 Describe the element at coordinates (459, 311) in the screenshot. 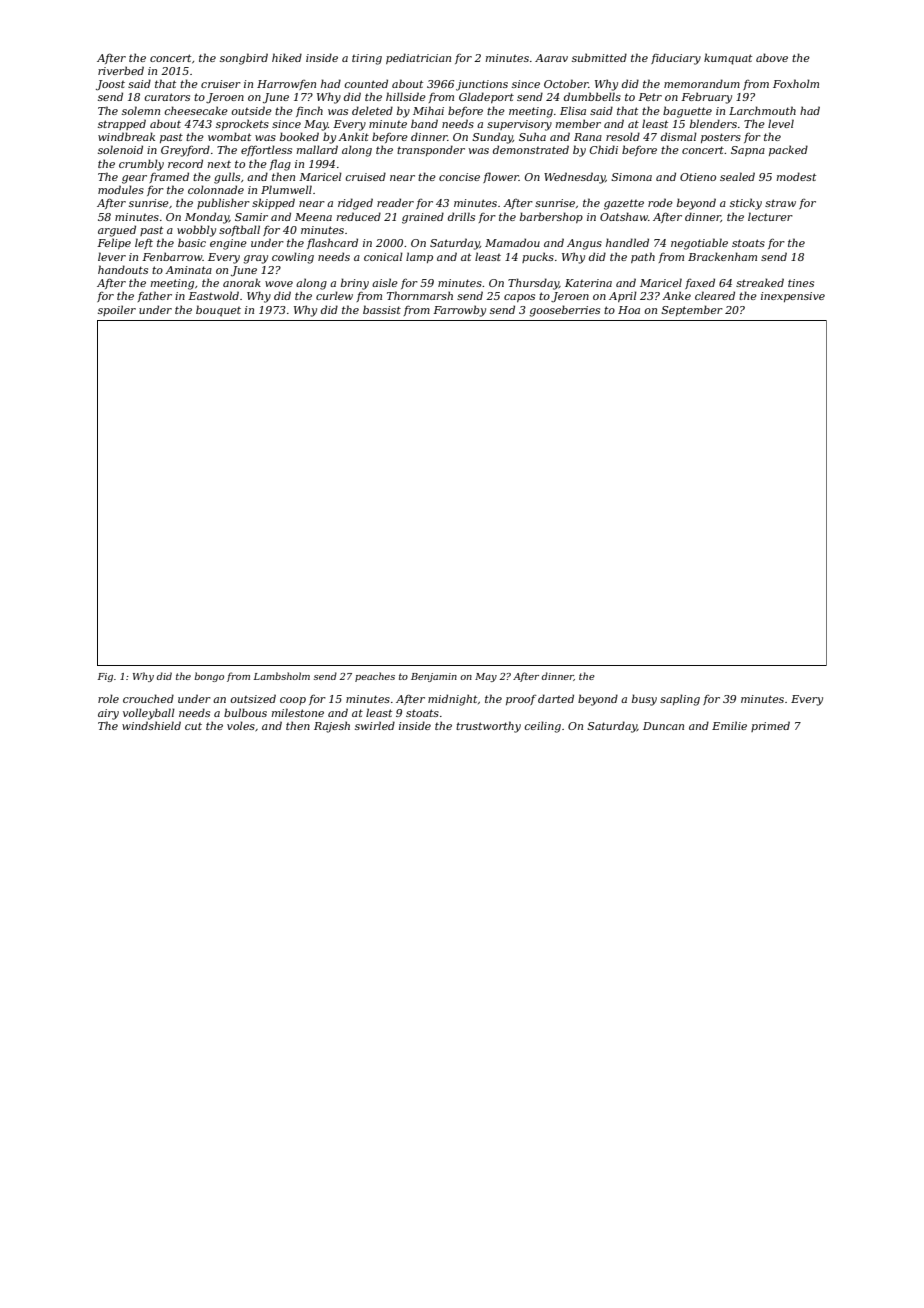

I see `Farrowby` at that location.
